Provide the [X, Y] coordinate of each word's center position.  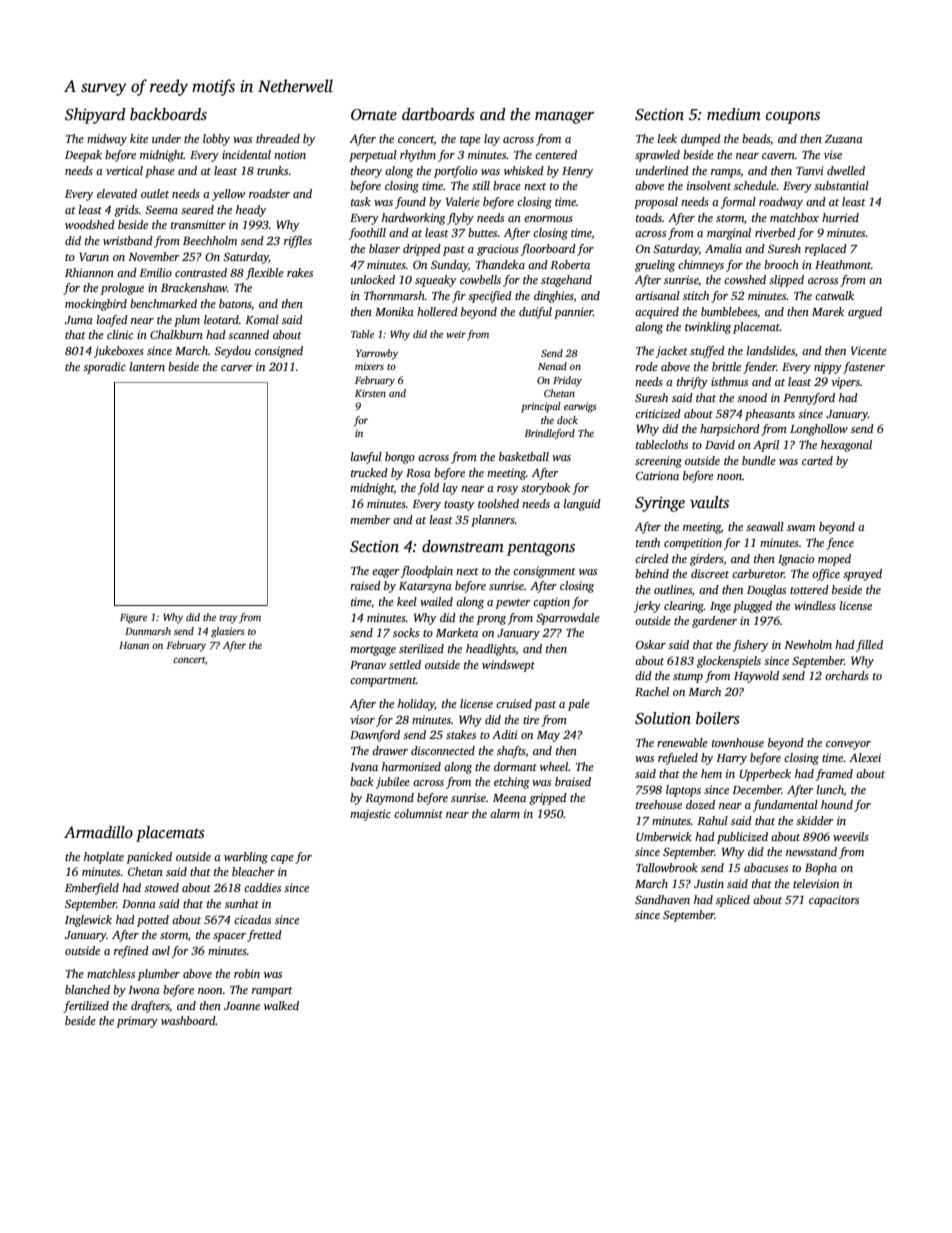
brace [507, 185]
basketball [524, 456]
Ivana [364, 767]
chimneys [701, 266]
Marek [828, 311]
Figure [133, 618]
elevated [117, 193]
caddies [262, 887]
